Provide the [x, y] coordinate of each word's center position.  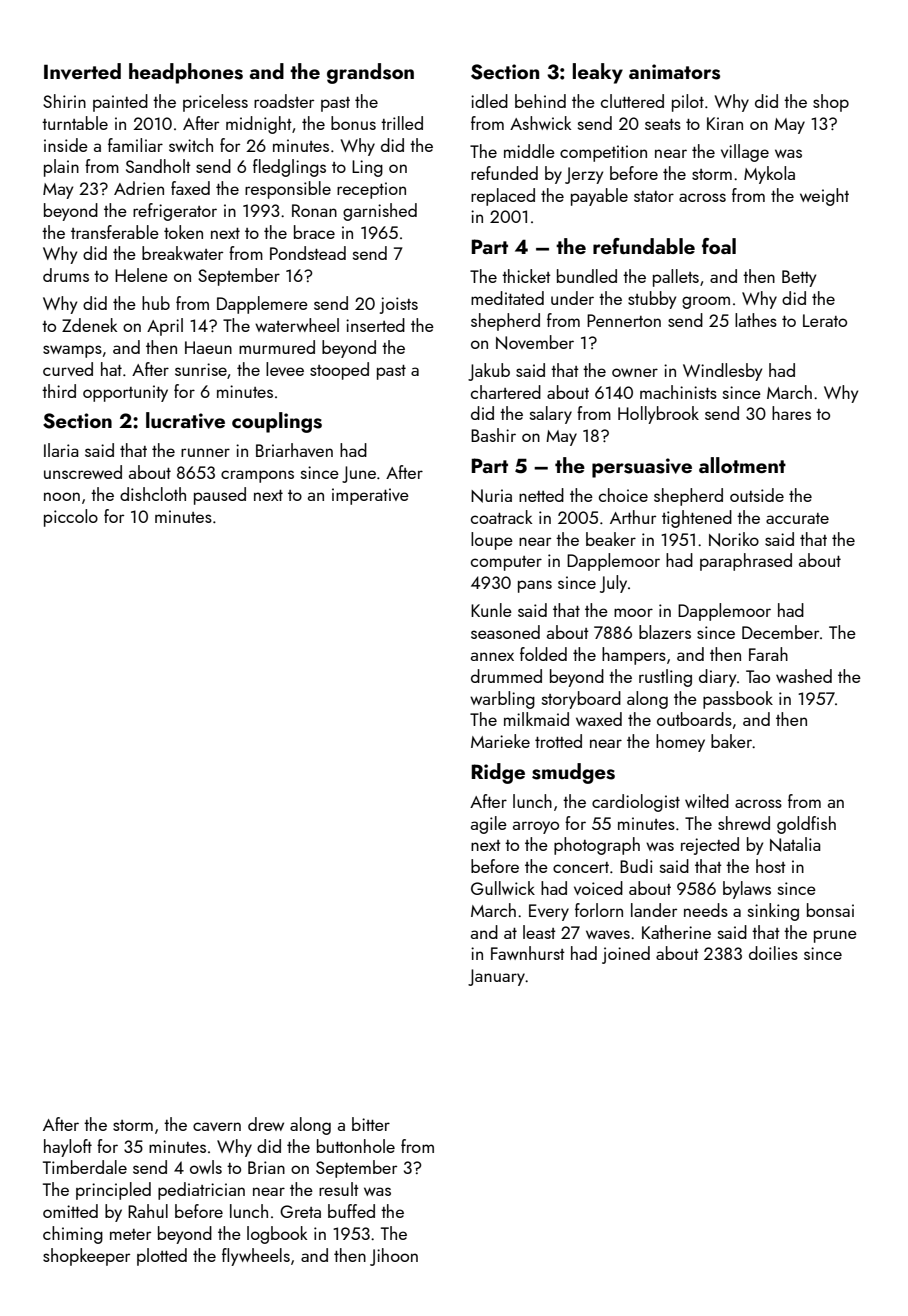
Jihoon [394, 1257]
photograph [597, 846]
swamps [72, 351]
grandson [370, 73]
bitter [371, 1124]
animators [674, 72]
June [359, 474]
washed [804, 676]
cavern [217, 1126]
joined [626, 955]
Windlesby [722, 372]
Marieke [500, 741]
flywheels [256, 1257]
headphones [186, 73]
